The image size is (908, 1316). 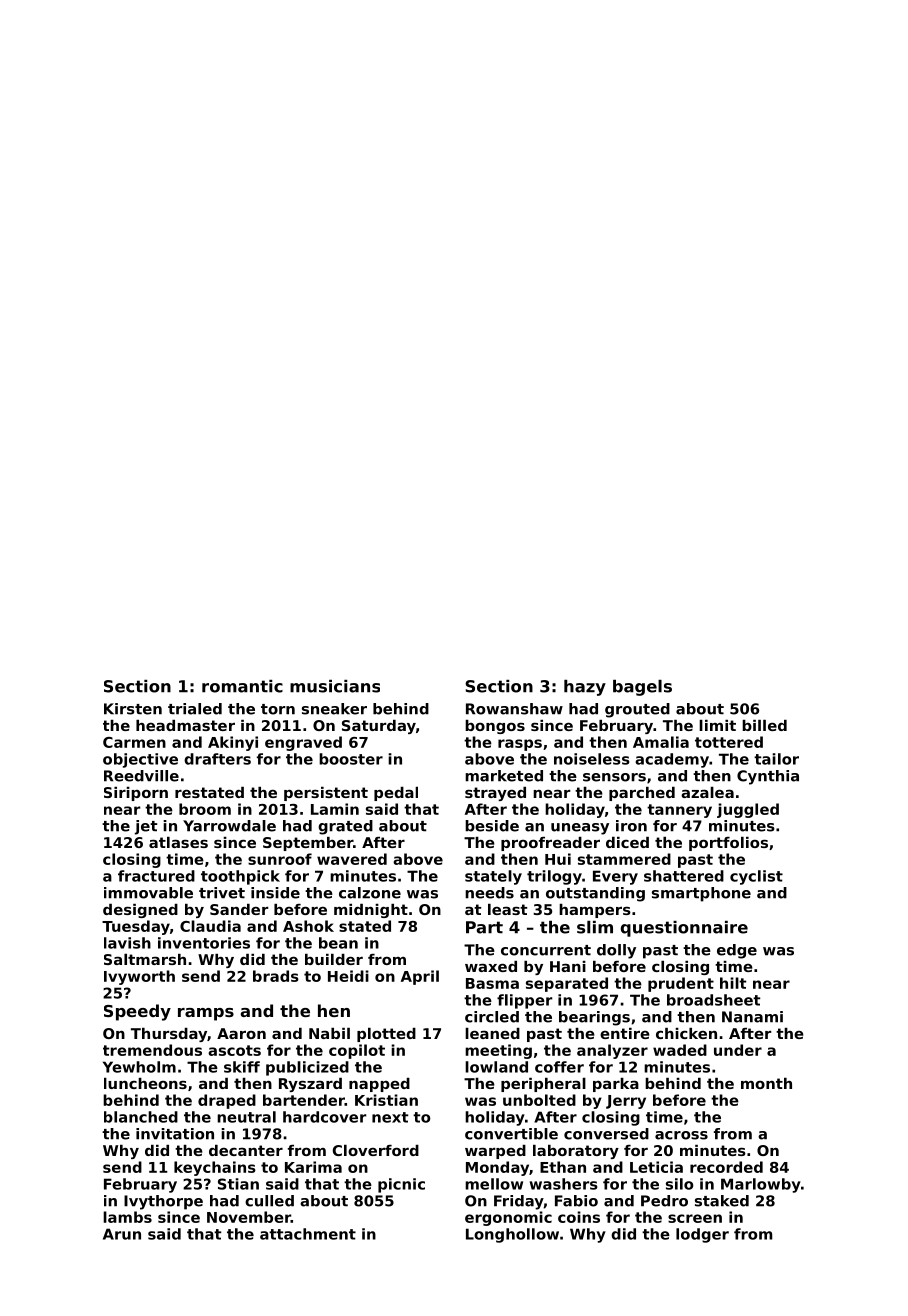 What do you see at coordinates (508, 1218) in the screenshot?
I see `ergonomic` at bounding box center [508, 1218].
